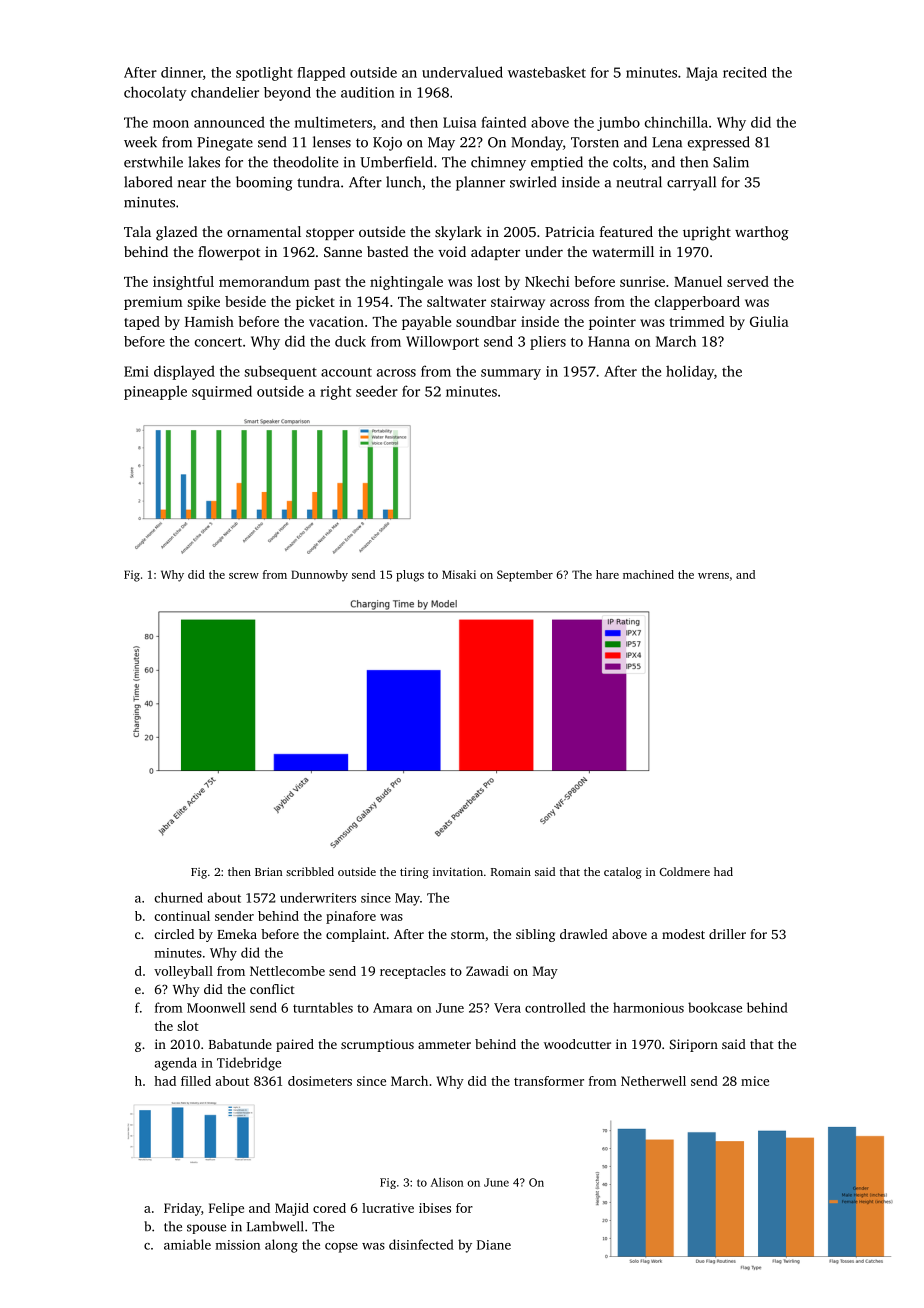 The height and width of the document is (1308, 924). I want to click on Netherwell, so click(653, 1081).
